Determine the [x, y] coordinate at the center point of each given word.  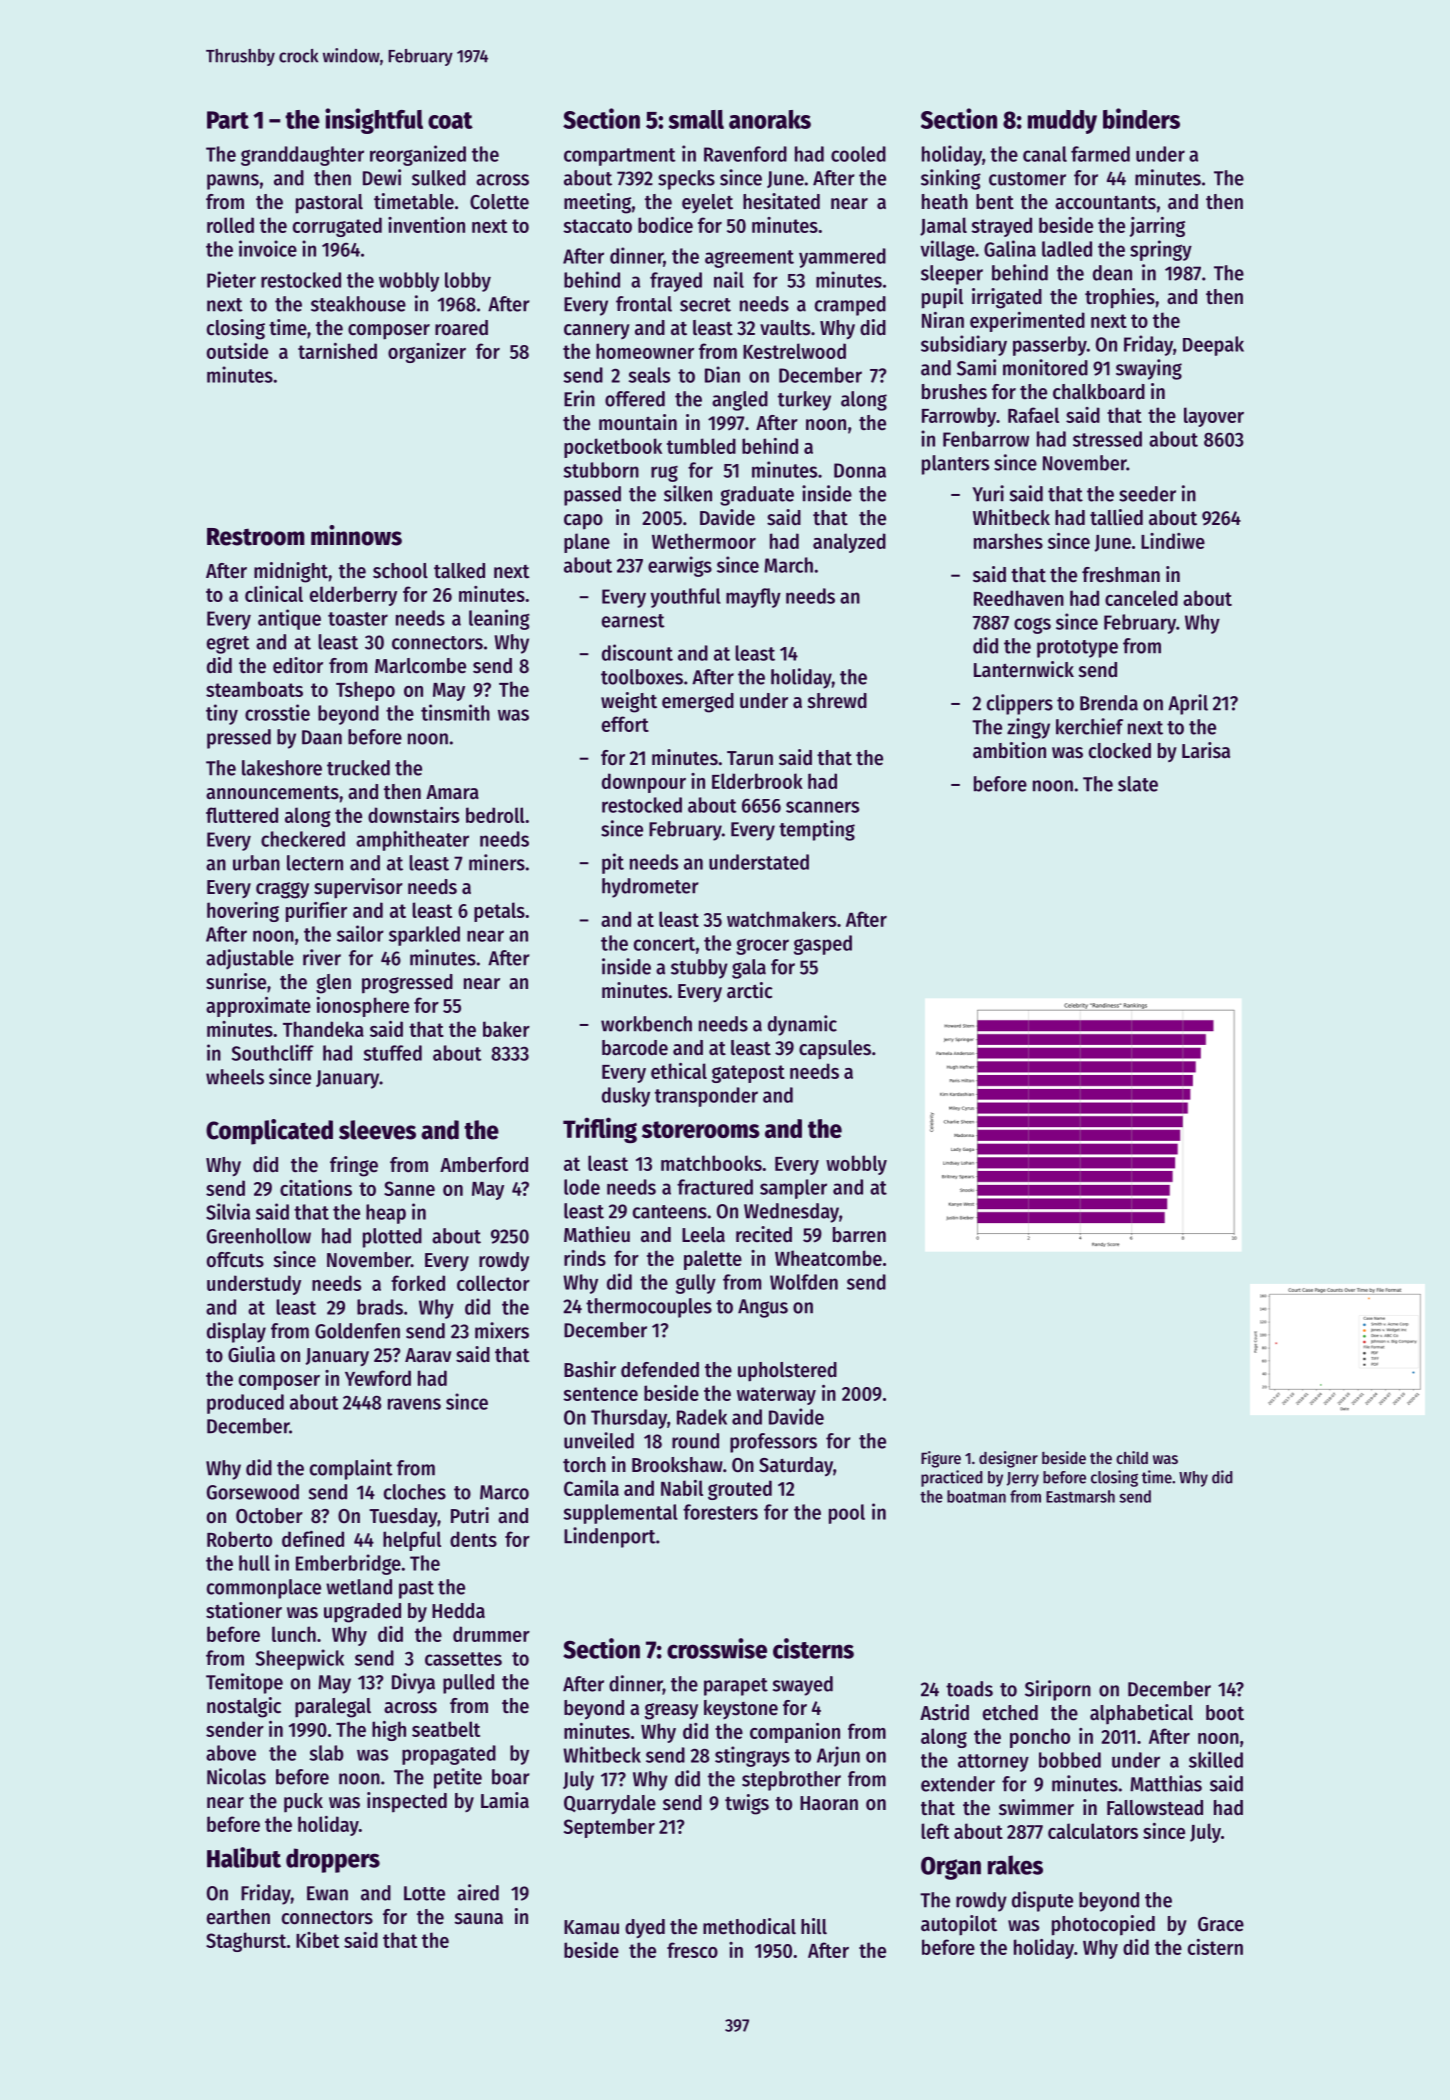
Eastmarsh [1080, 1496]
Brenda [1109, 703]
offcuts [235, 1260]
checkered [303, 839]
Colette [499, 202]
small [696, 119]
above [231, 1753]
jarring [1157, 227]
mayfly [753, 598]
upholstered [787, 1372]
